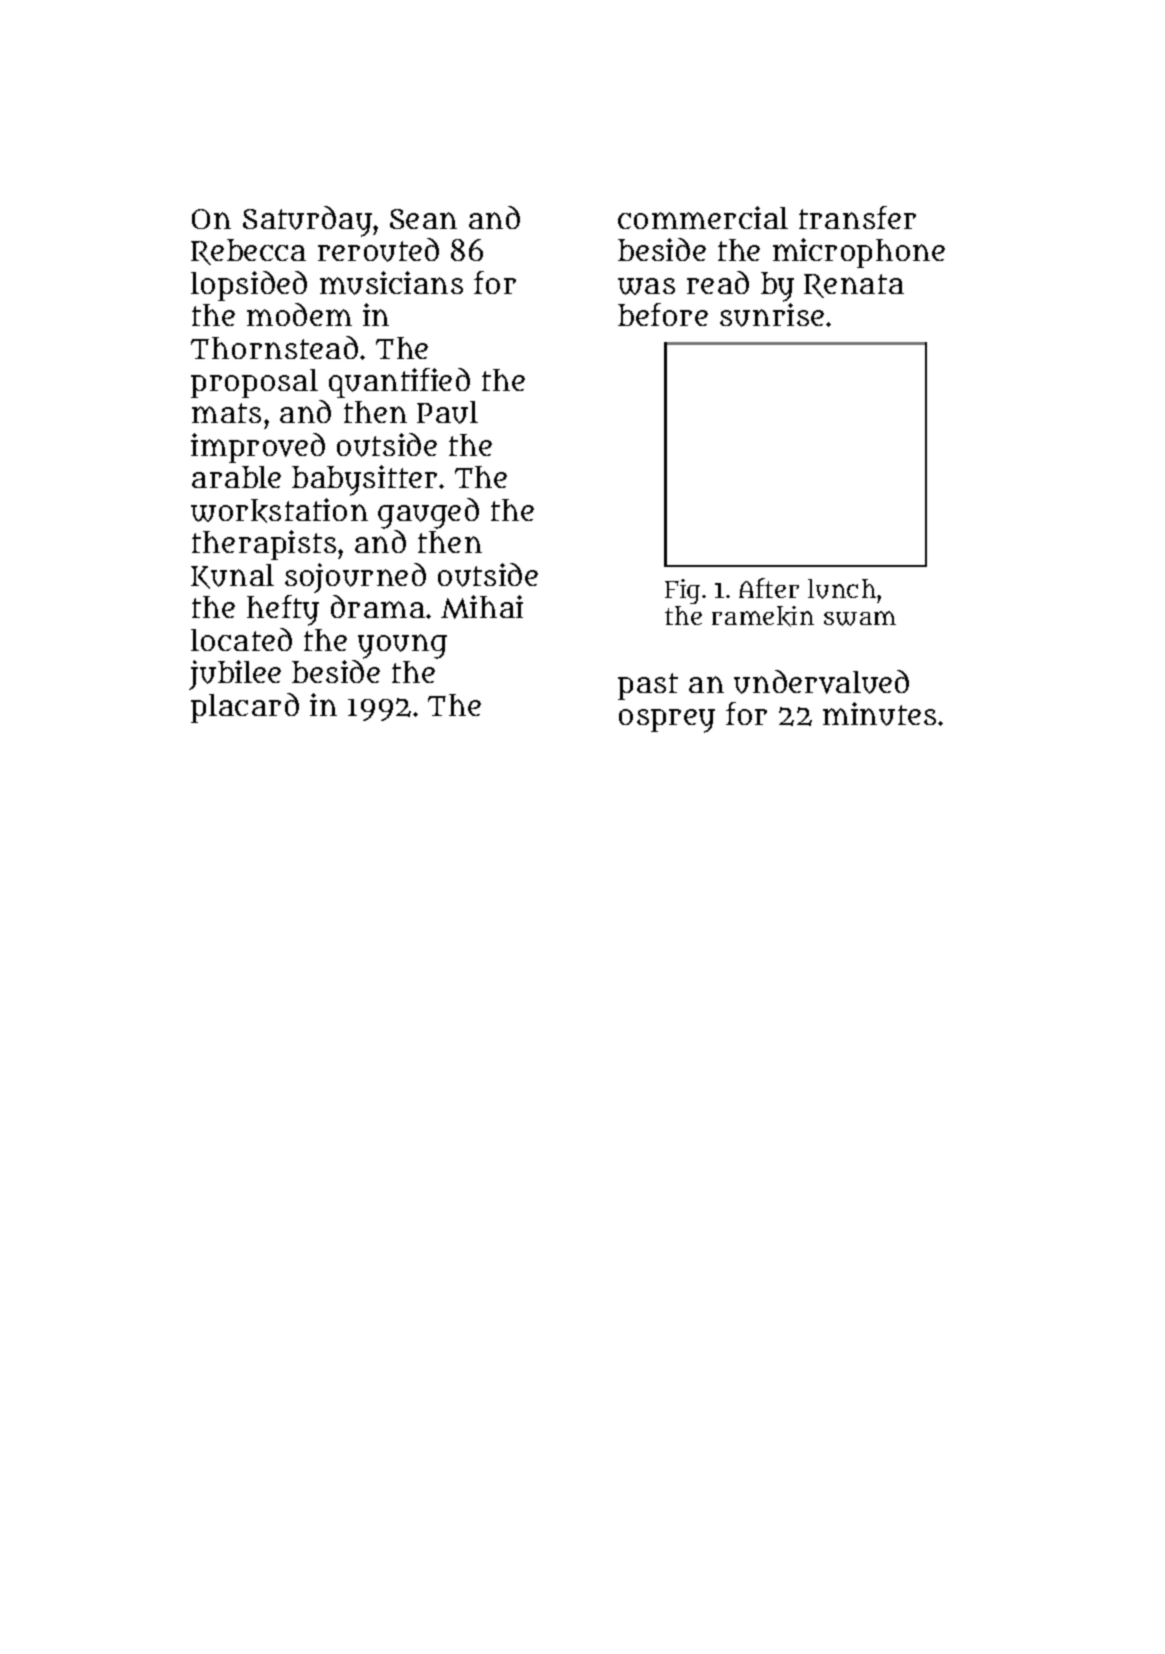 Image resolution: width=1165 pixels, height=1654 pixels. What do you see at coordinates (245, 708) in the screenshot?
I see `placard` at bounding box center [245, 708].
